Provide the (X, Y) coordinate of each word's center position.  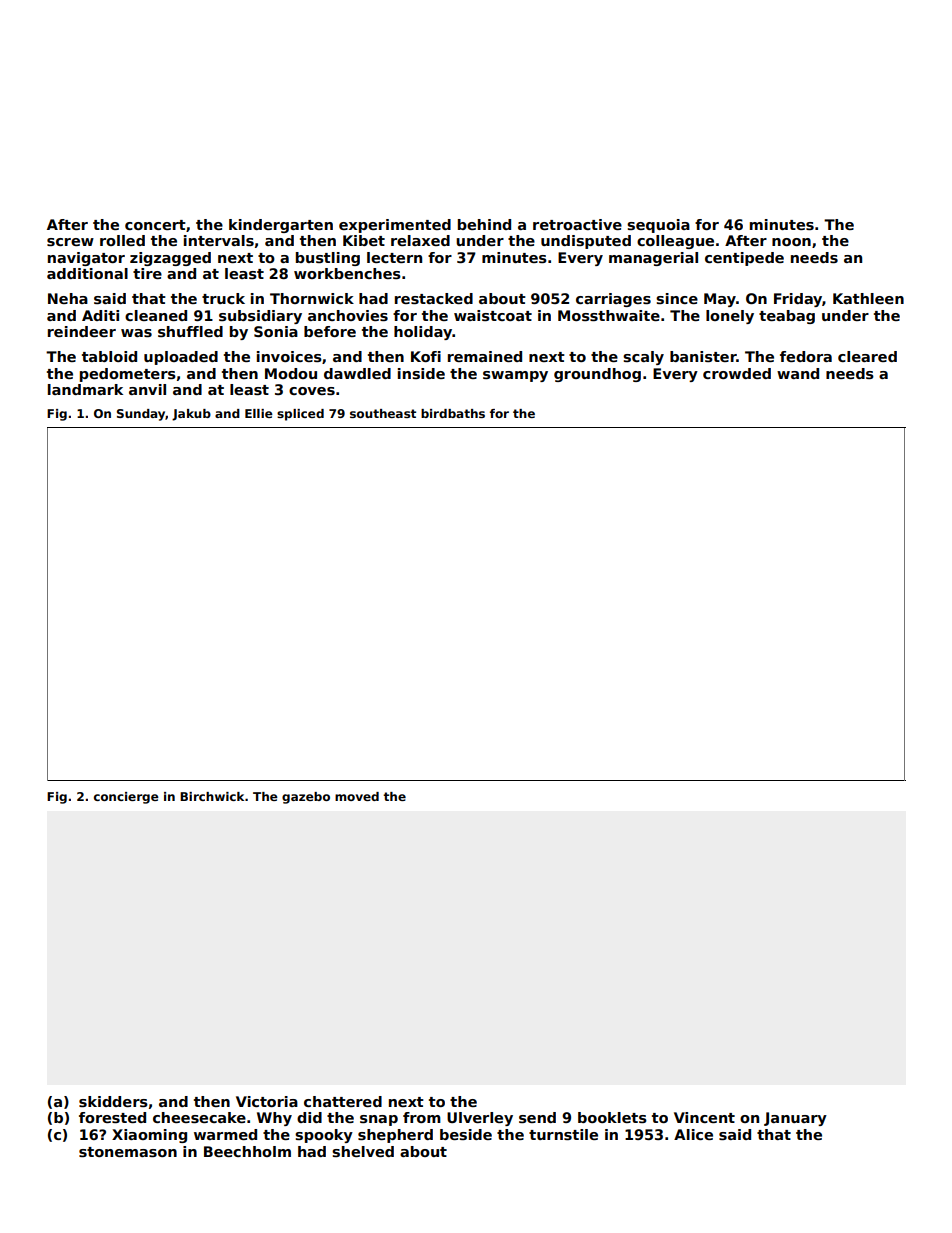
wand (798, 373)
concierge (126, 798)
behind (484, 224)
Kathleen (868, 298)
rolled (122, 240)
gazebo (306, 798)
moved (357, 796)
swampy (515, 376)
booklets (612, 1117)
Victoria (267, 1101)
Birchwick (212, 796)
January (795, 1119)
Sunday (141, 415)
